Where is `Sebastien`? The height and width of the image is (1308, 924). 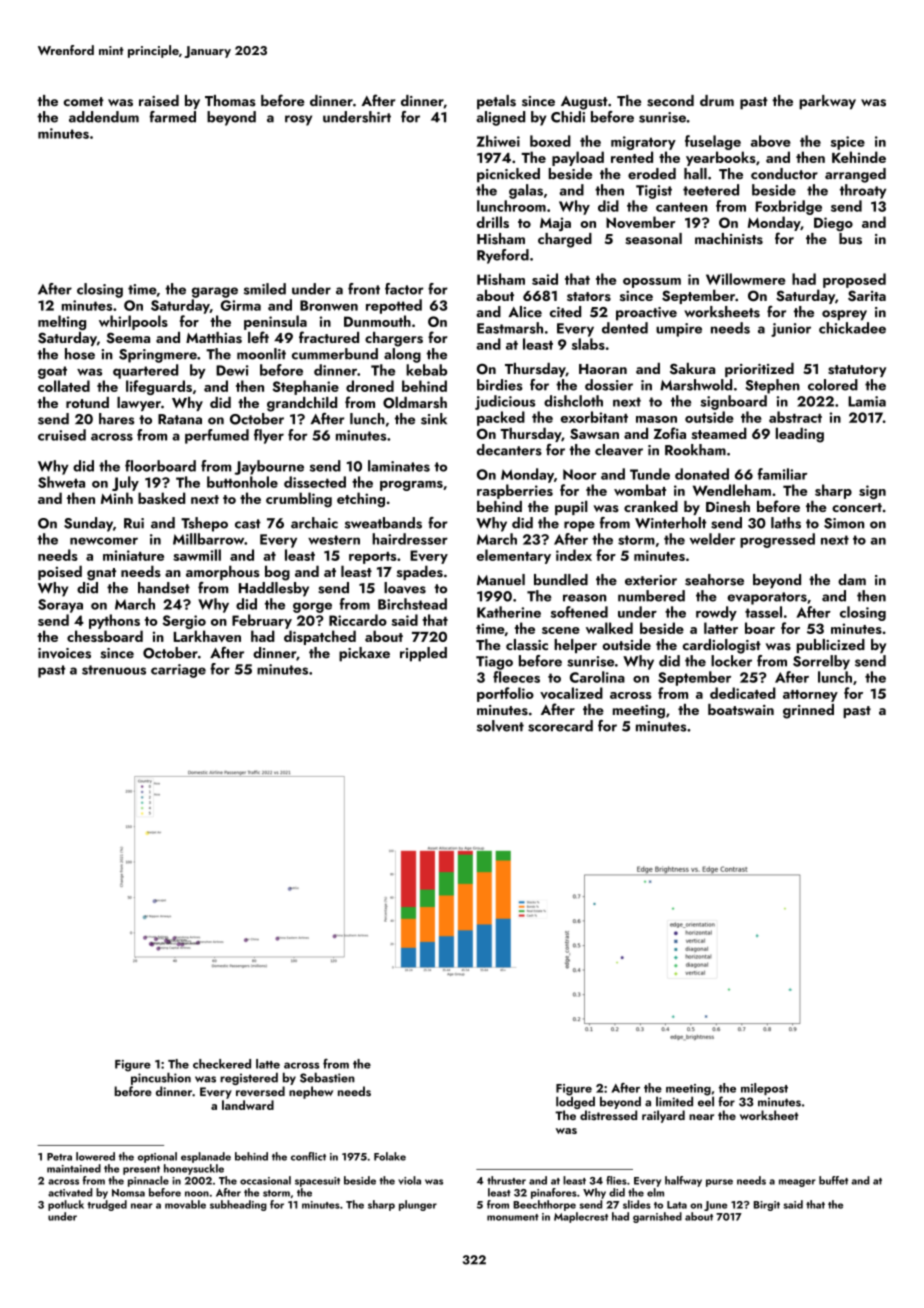 Sebastien is located at coordinates (327, 1077).
